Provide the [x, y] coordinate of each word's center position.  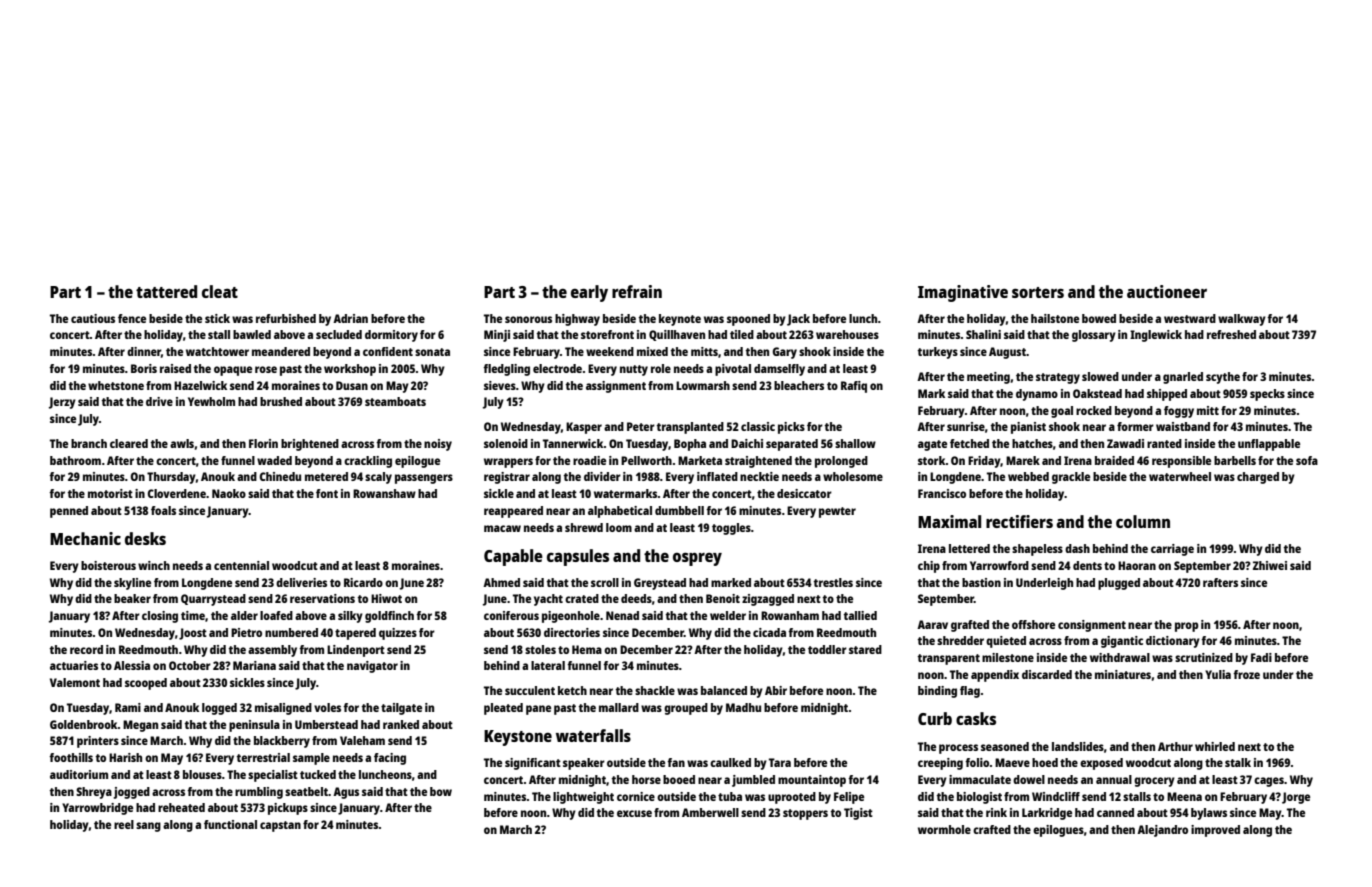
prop [1187, 627]
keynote [680, 320]
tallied [860, 615]
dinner [144, 351]
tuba [730, 796]
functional [230, 824]
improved [1215, 831]
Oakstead [1097, 393]
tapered [355, 634]
